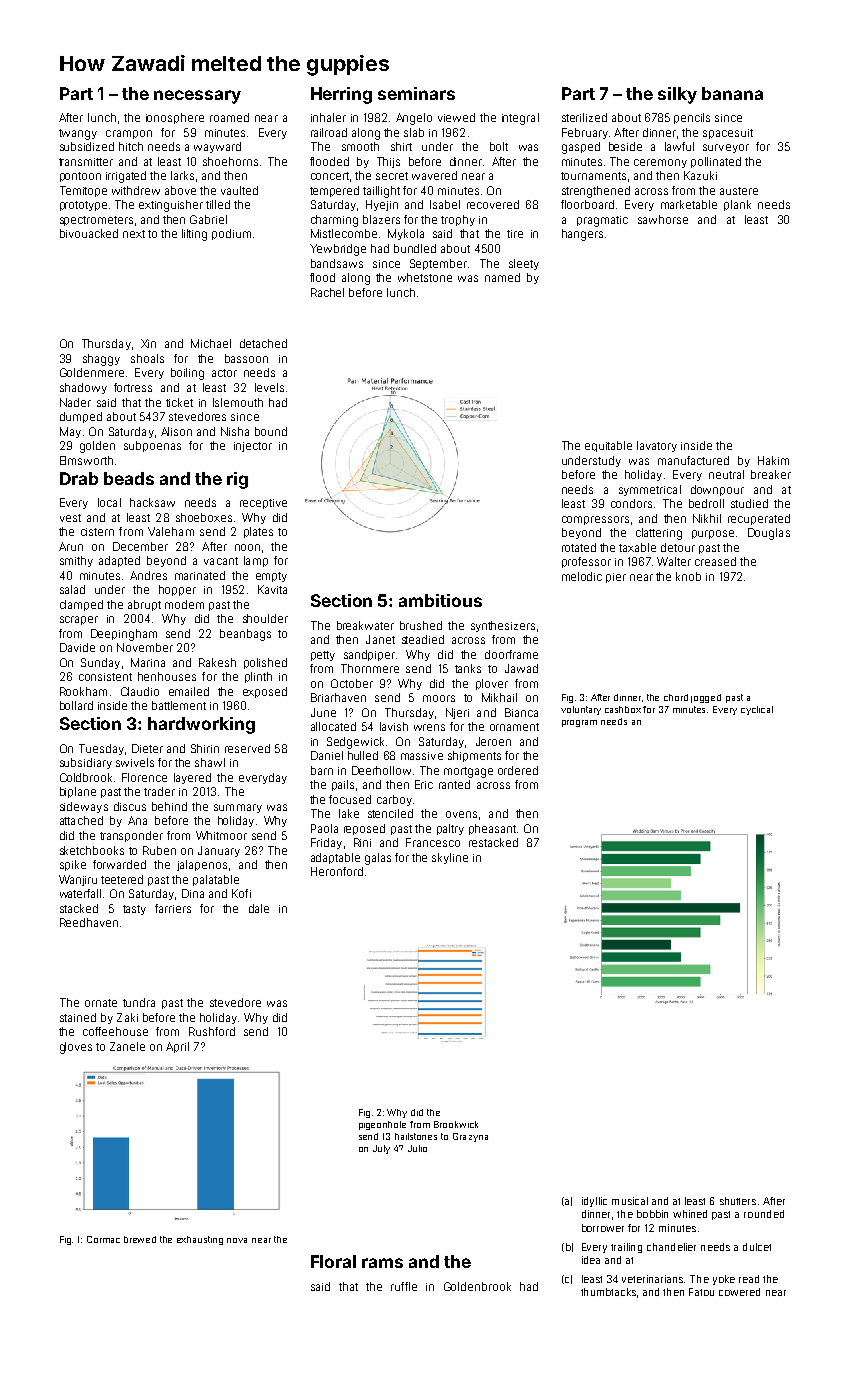 The width and height of the page is (849, 1400). What do you see at coordinates (370, 668) in the page?
I see `Thornmere` at bounding box center [370, 668].
